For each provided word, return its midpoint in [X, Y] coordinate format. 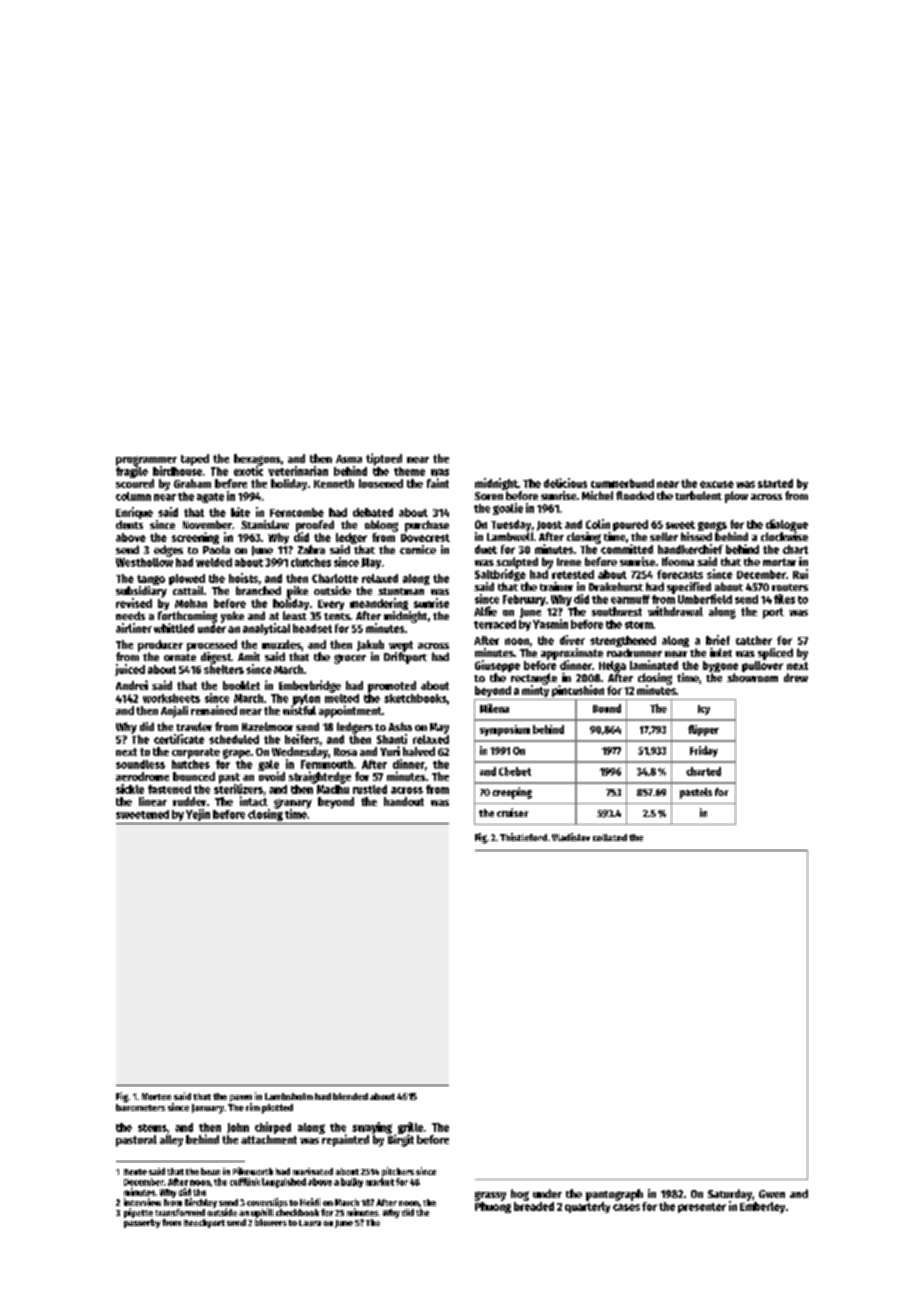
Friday [704, 751]
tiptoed [384, 459]
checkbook [297, 1212]
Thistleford [523, 837]
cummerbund [622, 483]
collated [610, 837]
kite [240, 512]
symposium [505, 730]
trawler [194, 726]
